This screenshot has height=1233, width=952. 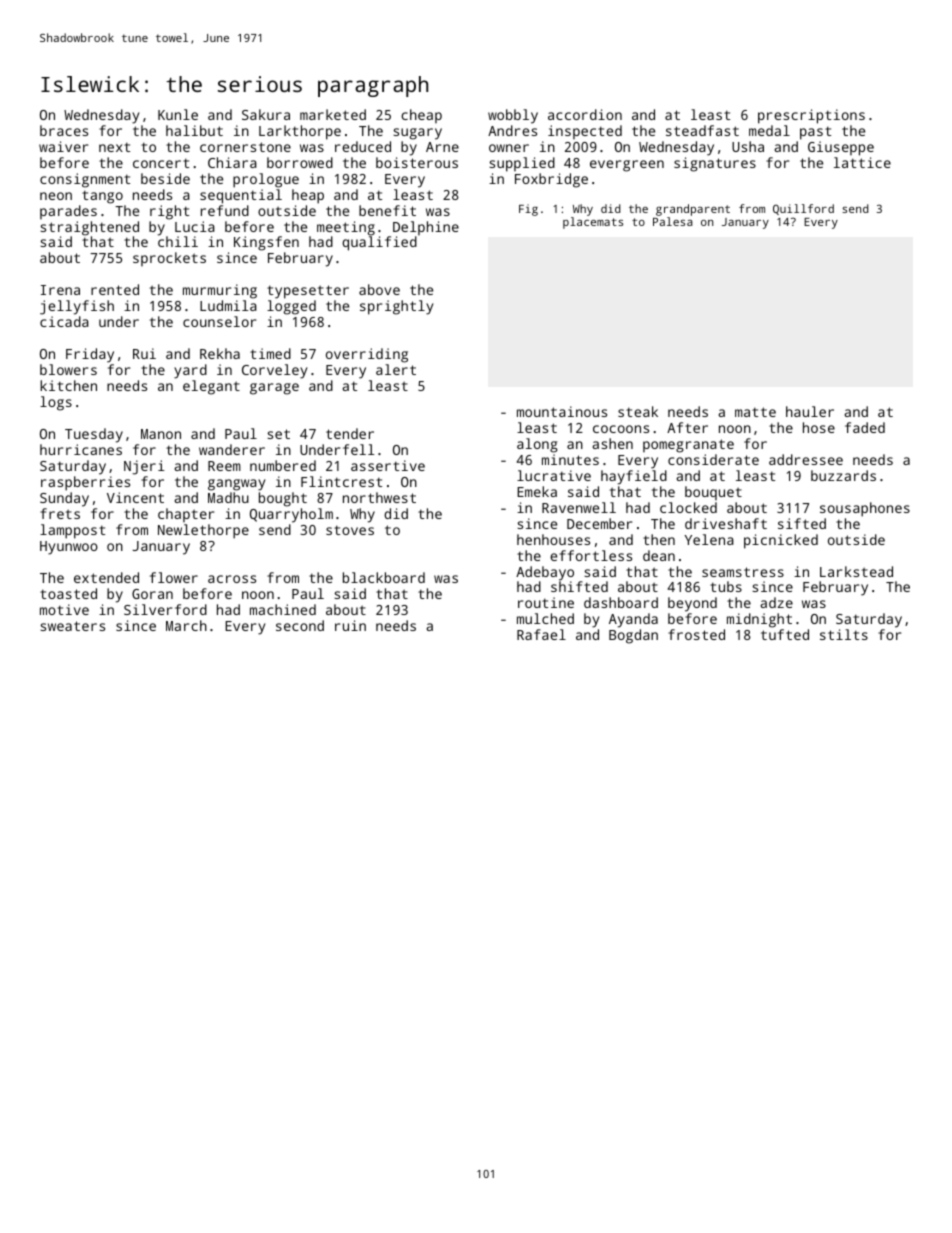 I want to click on Palesa, so click(x=673, y=221).
